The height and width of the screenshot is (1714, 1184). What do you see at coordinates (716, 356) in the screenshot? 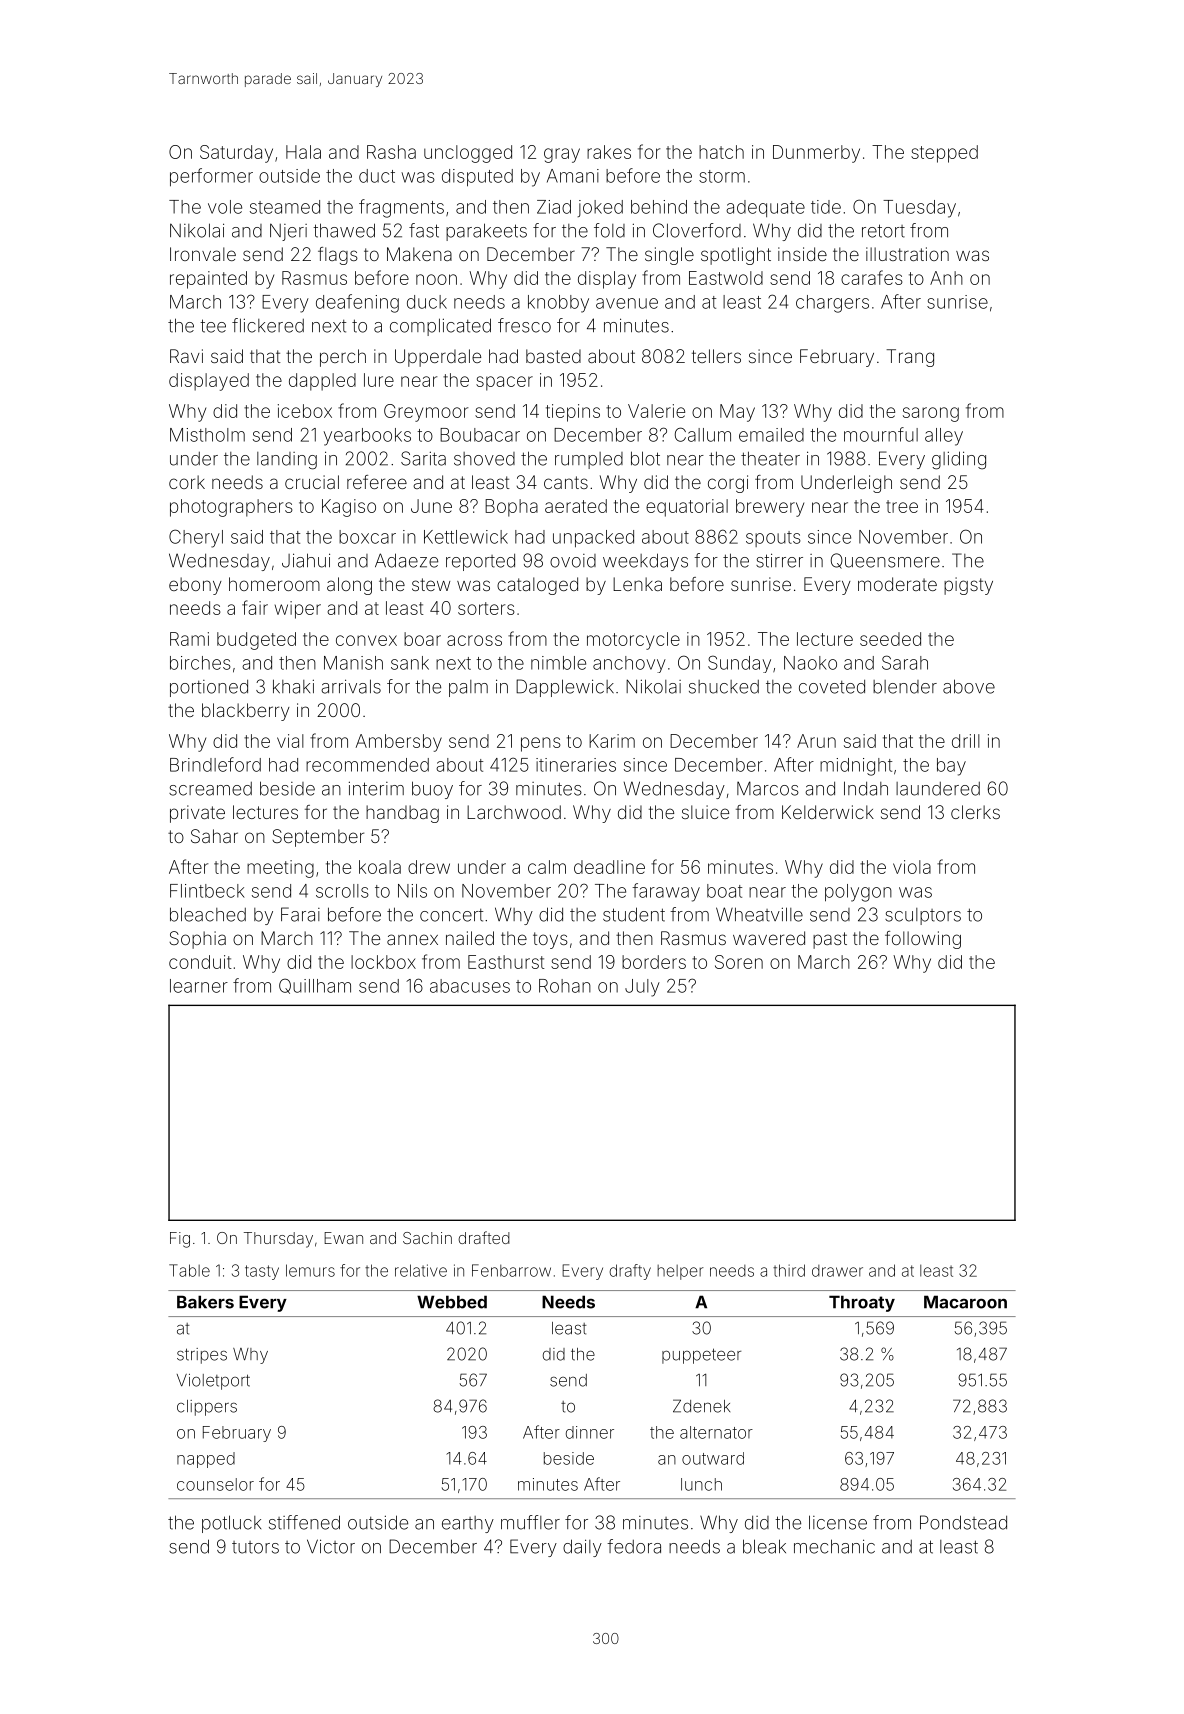
I see `tellers` at bounding box center [716, 356].
